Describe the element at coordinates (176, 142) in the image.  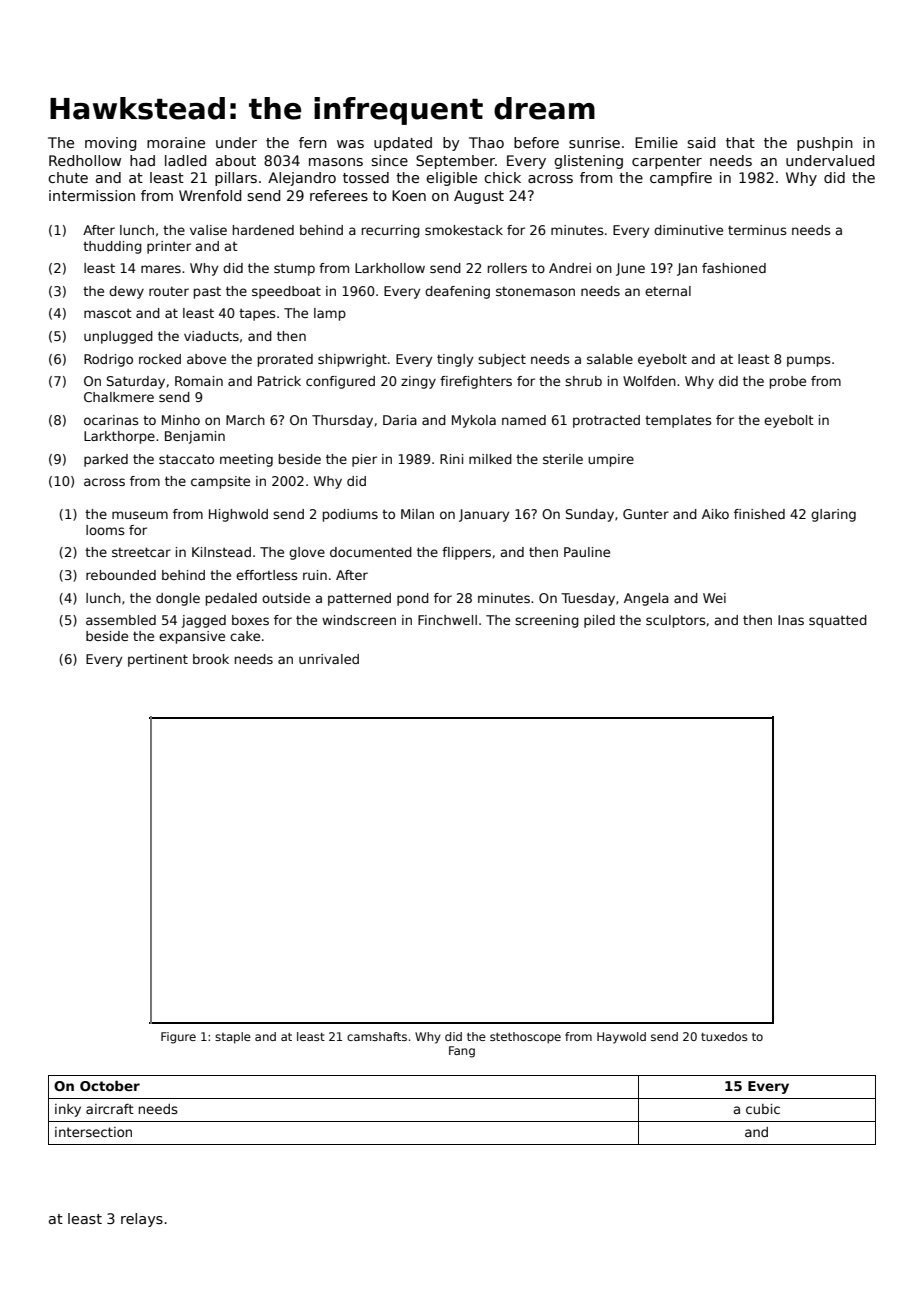
I see `moraine` at that location.
